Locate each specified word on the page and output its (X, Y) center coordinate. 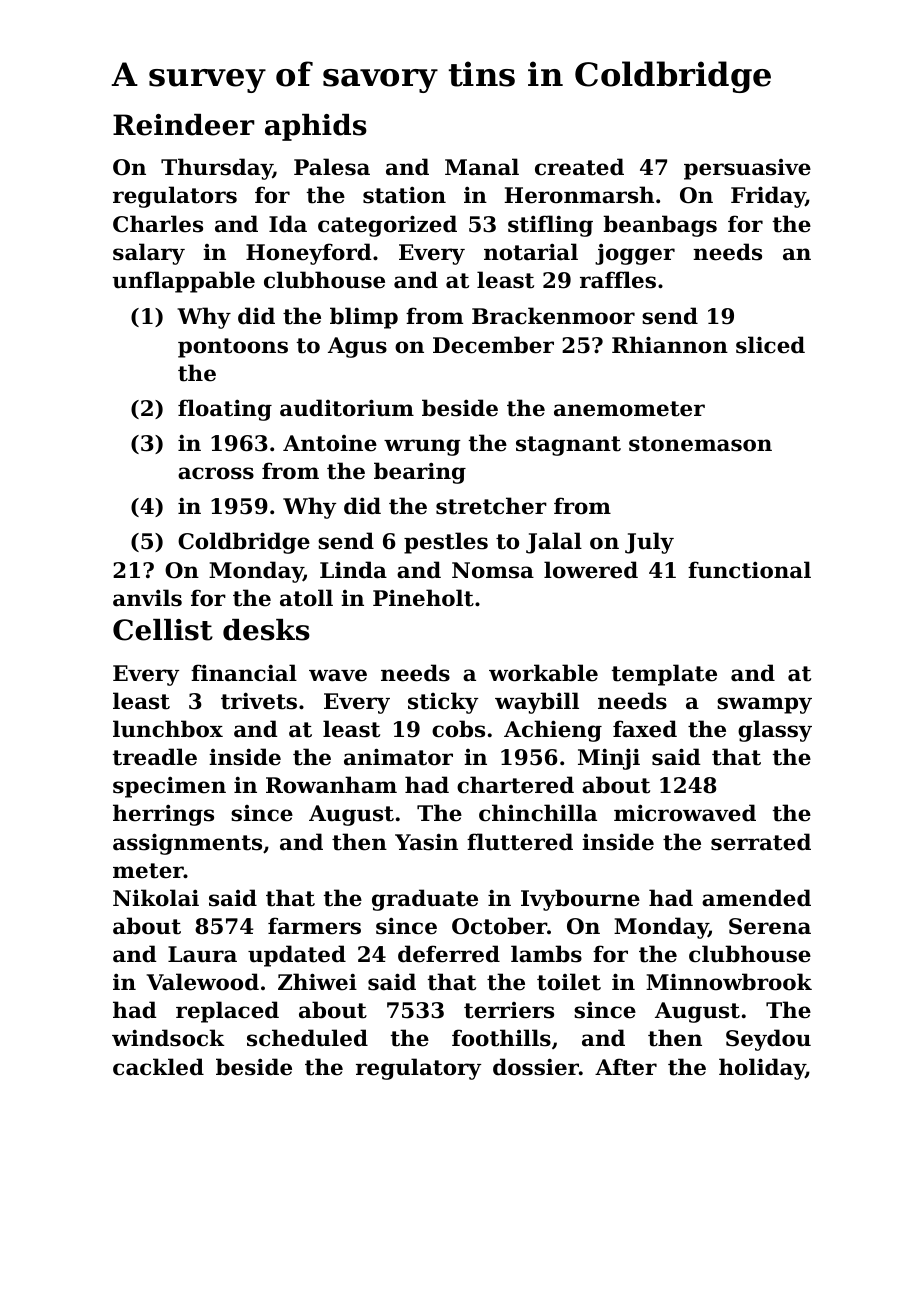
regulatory (418, 1069)
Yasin (426, 842)
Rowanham (331, 785)
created (579, 167)
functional (749, 570)
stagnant (568, 446)
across (216, 473)
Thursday (217, 169)
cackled (158, 1067)
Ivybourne (580, 900)
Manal (482, 167)
